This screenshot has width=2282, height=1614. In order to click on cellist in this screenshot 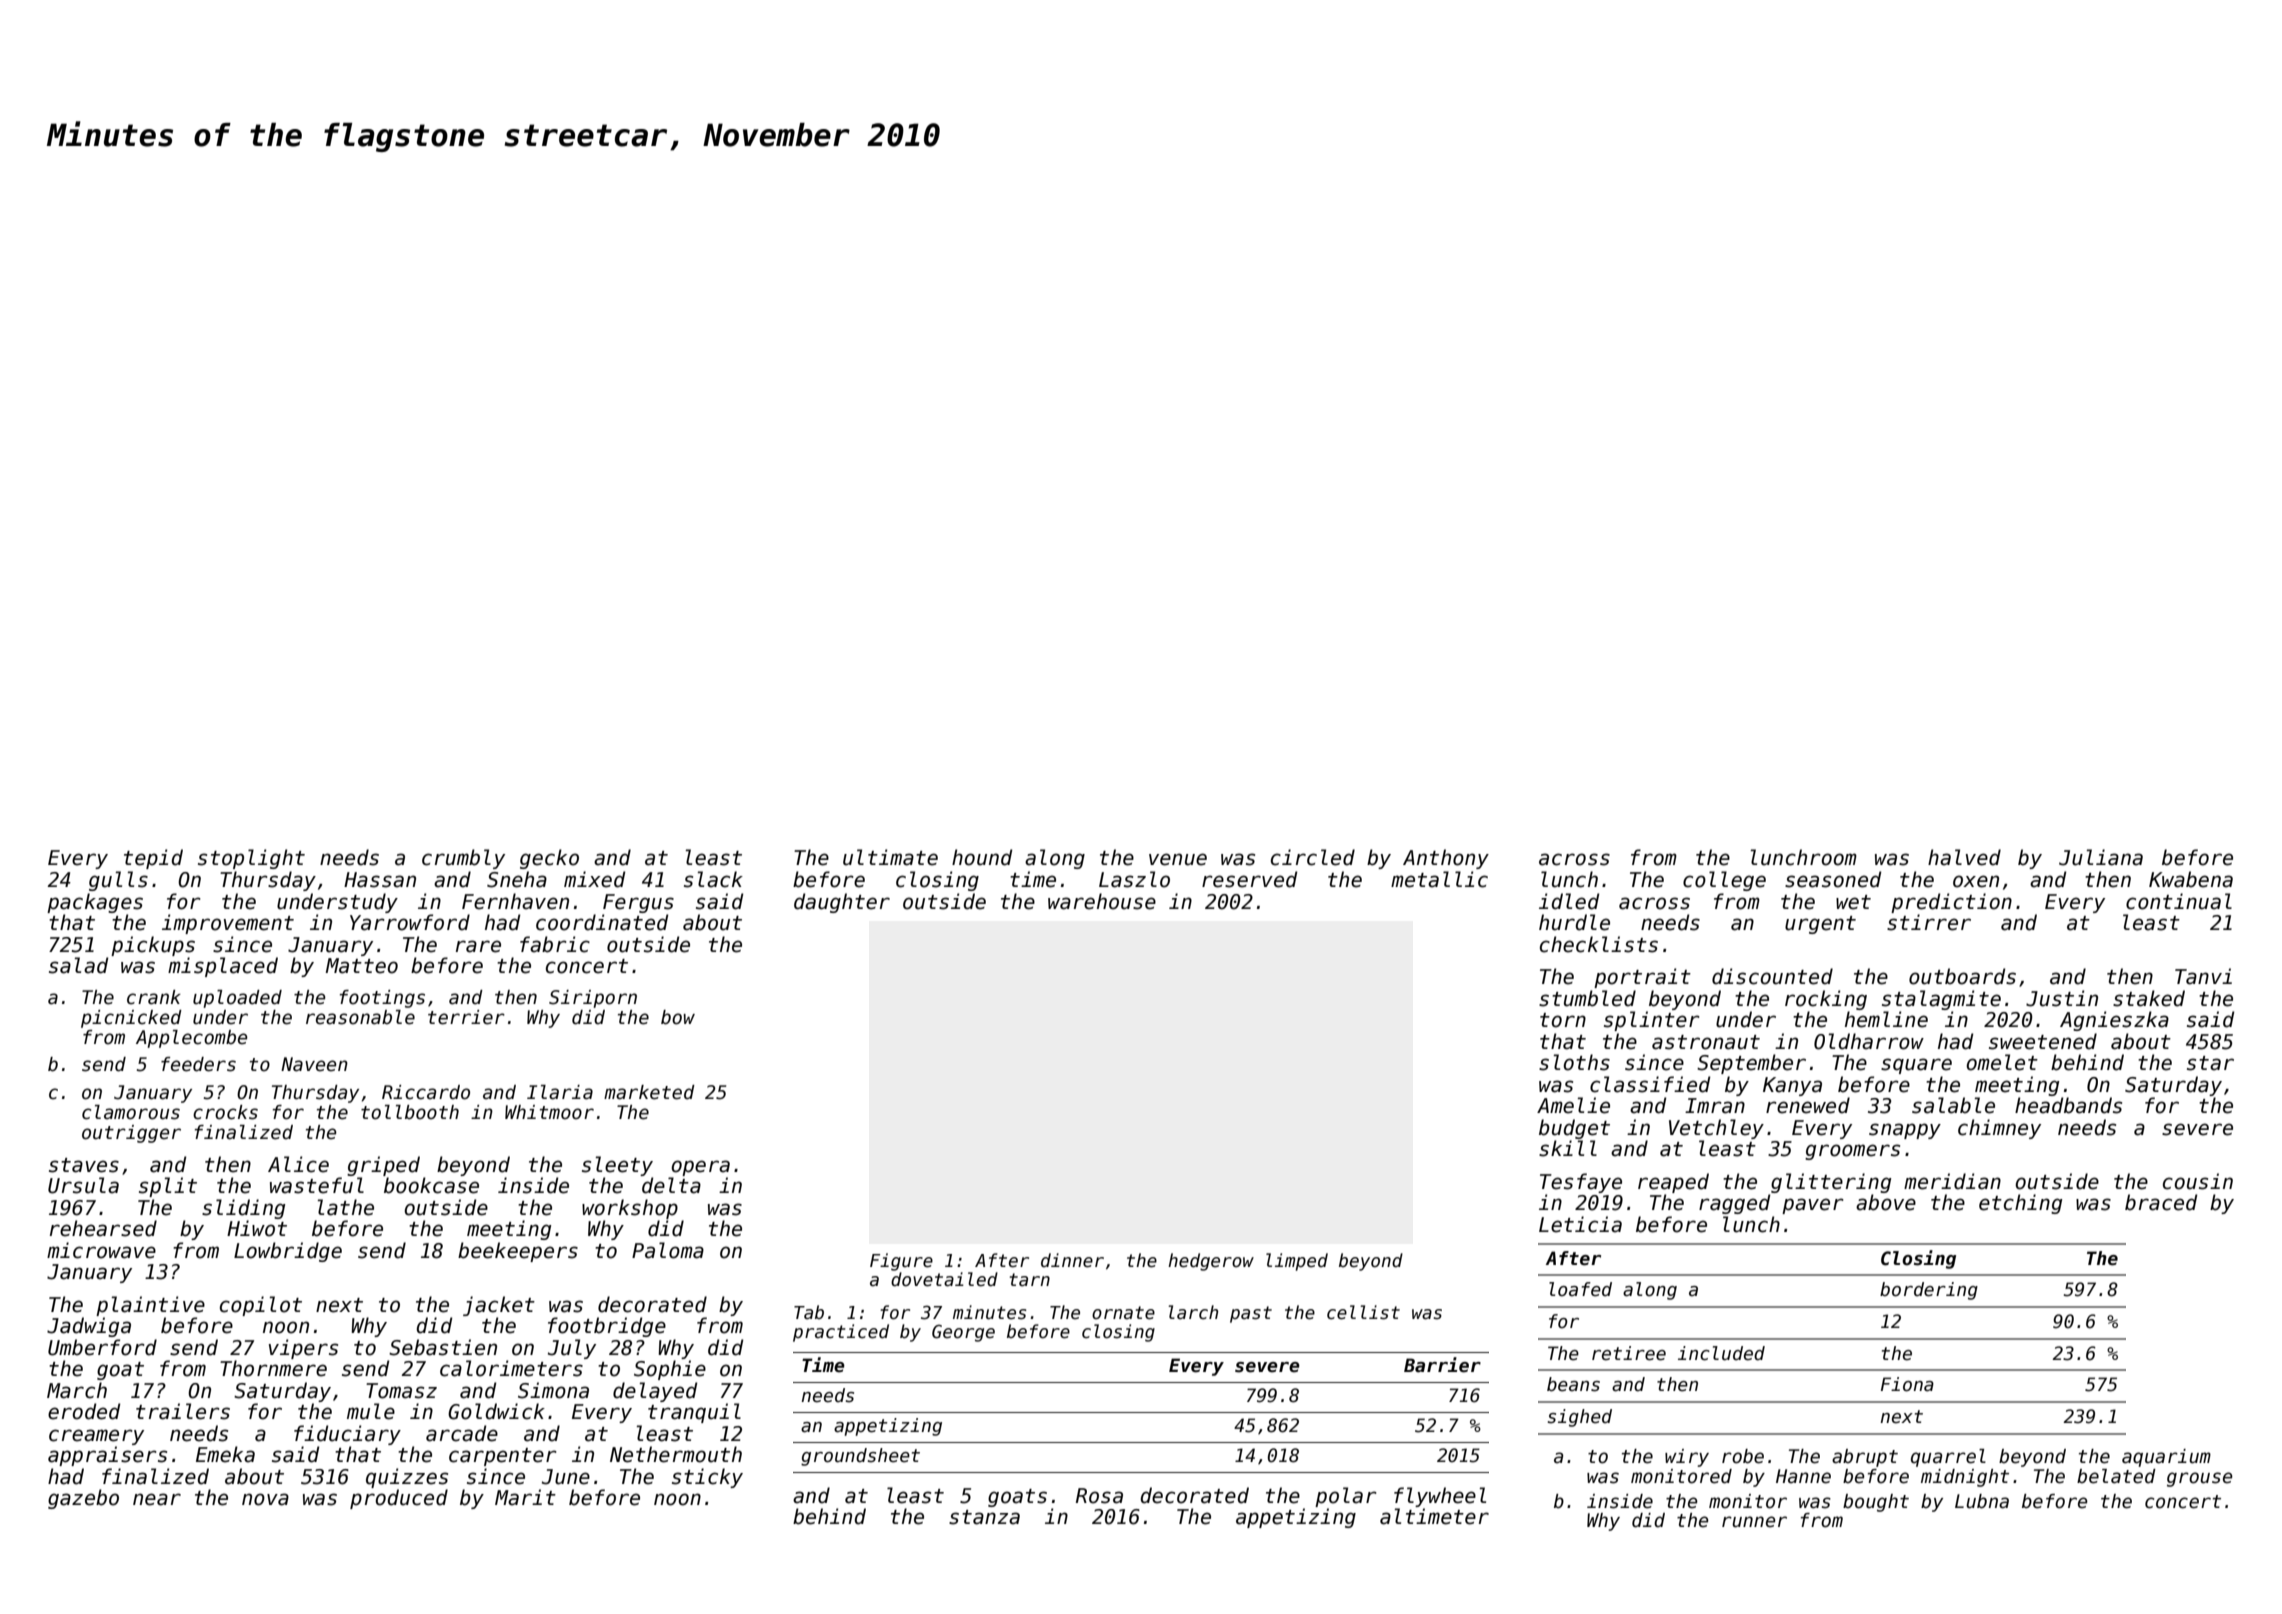, I will do `click(1363, 1312)`.
